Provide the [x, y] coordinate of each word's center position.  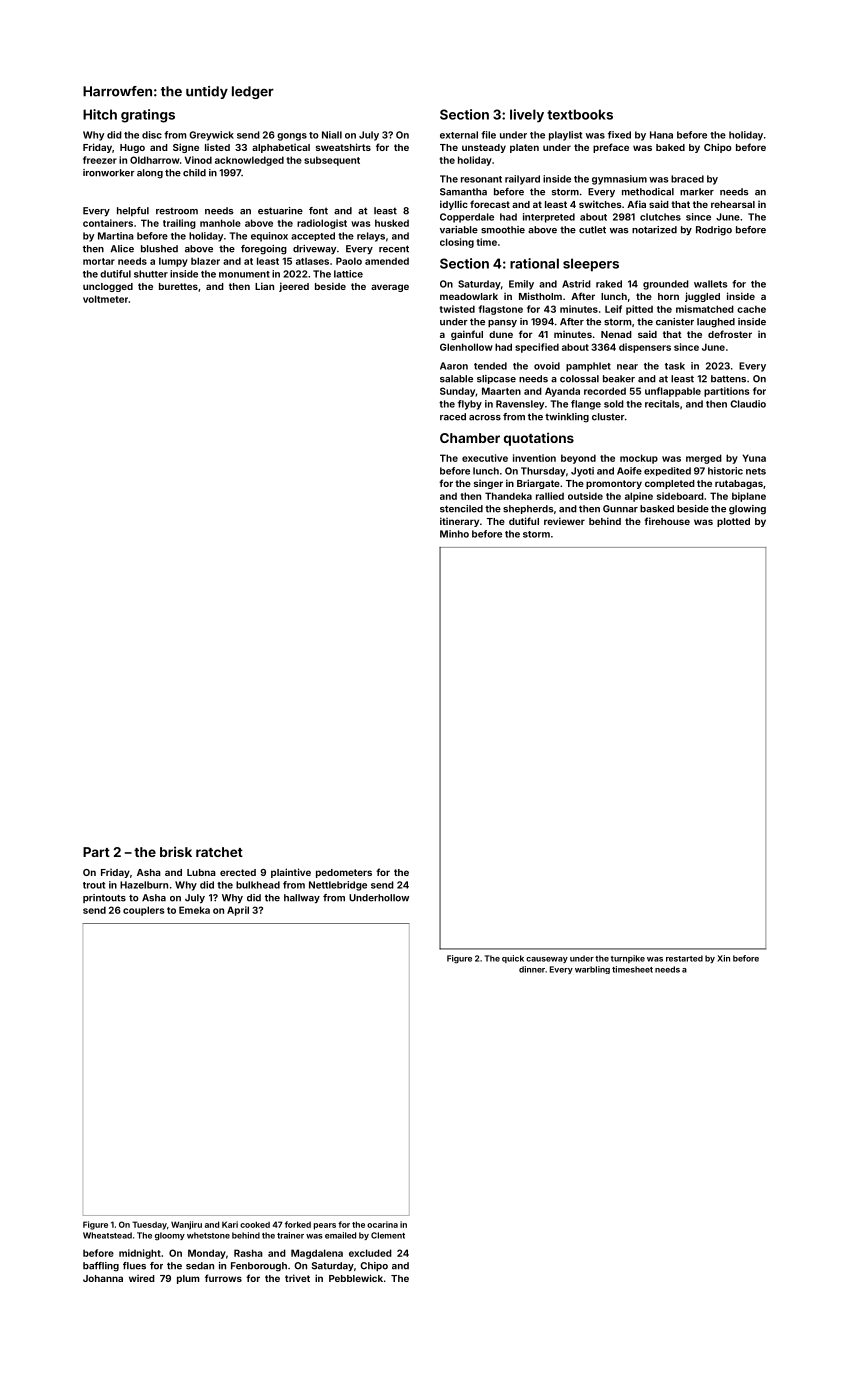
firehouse [667, 521]
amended [387, 261]
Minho [454, 534]
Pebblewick [356, 1278]
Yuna [754, 458]
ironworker [109, 173]
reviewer [564, 521]
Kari [230, 1224]
